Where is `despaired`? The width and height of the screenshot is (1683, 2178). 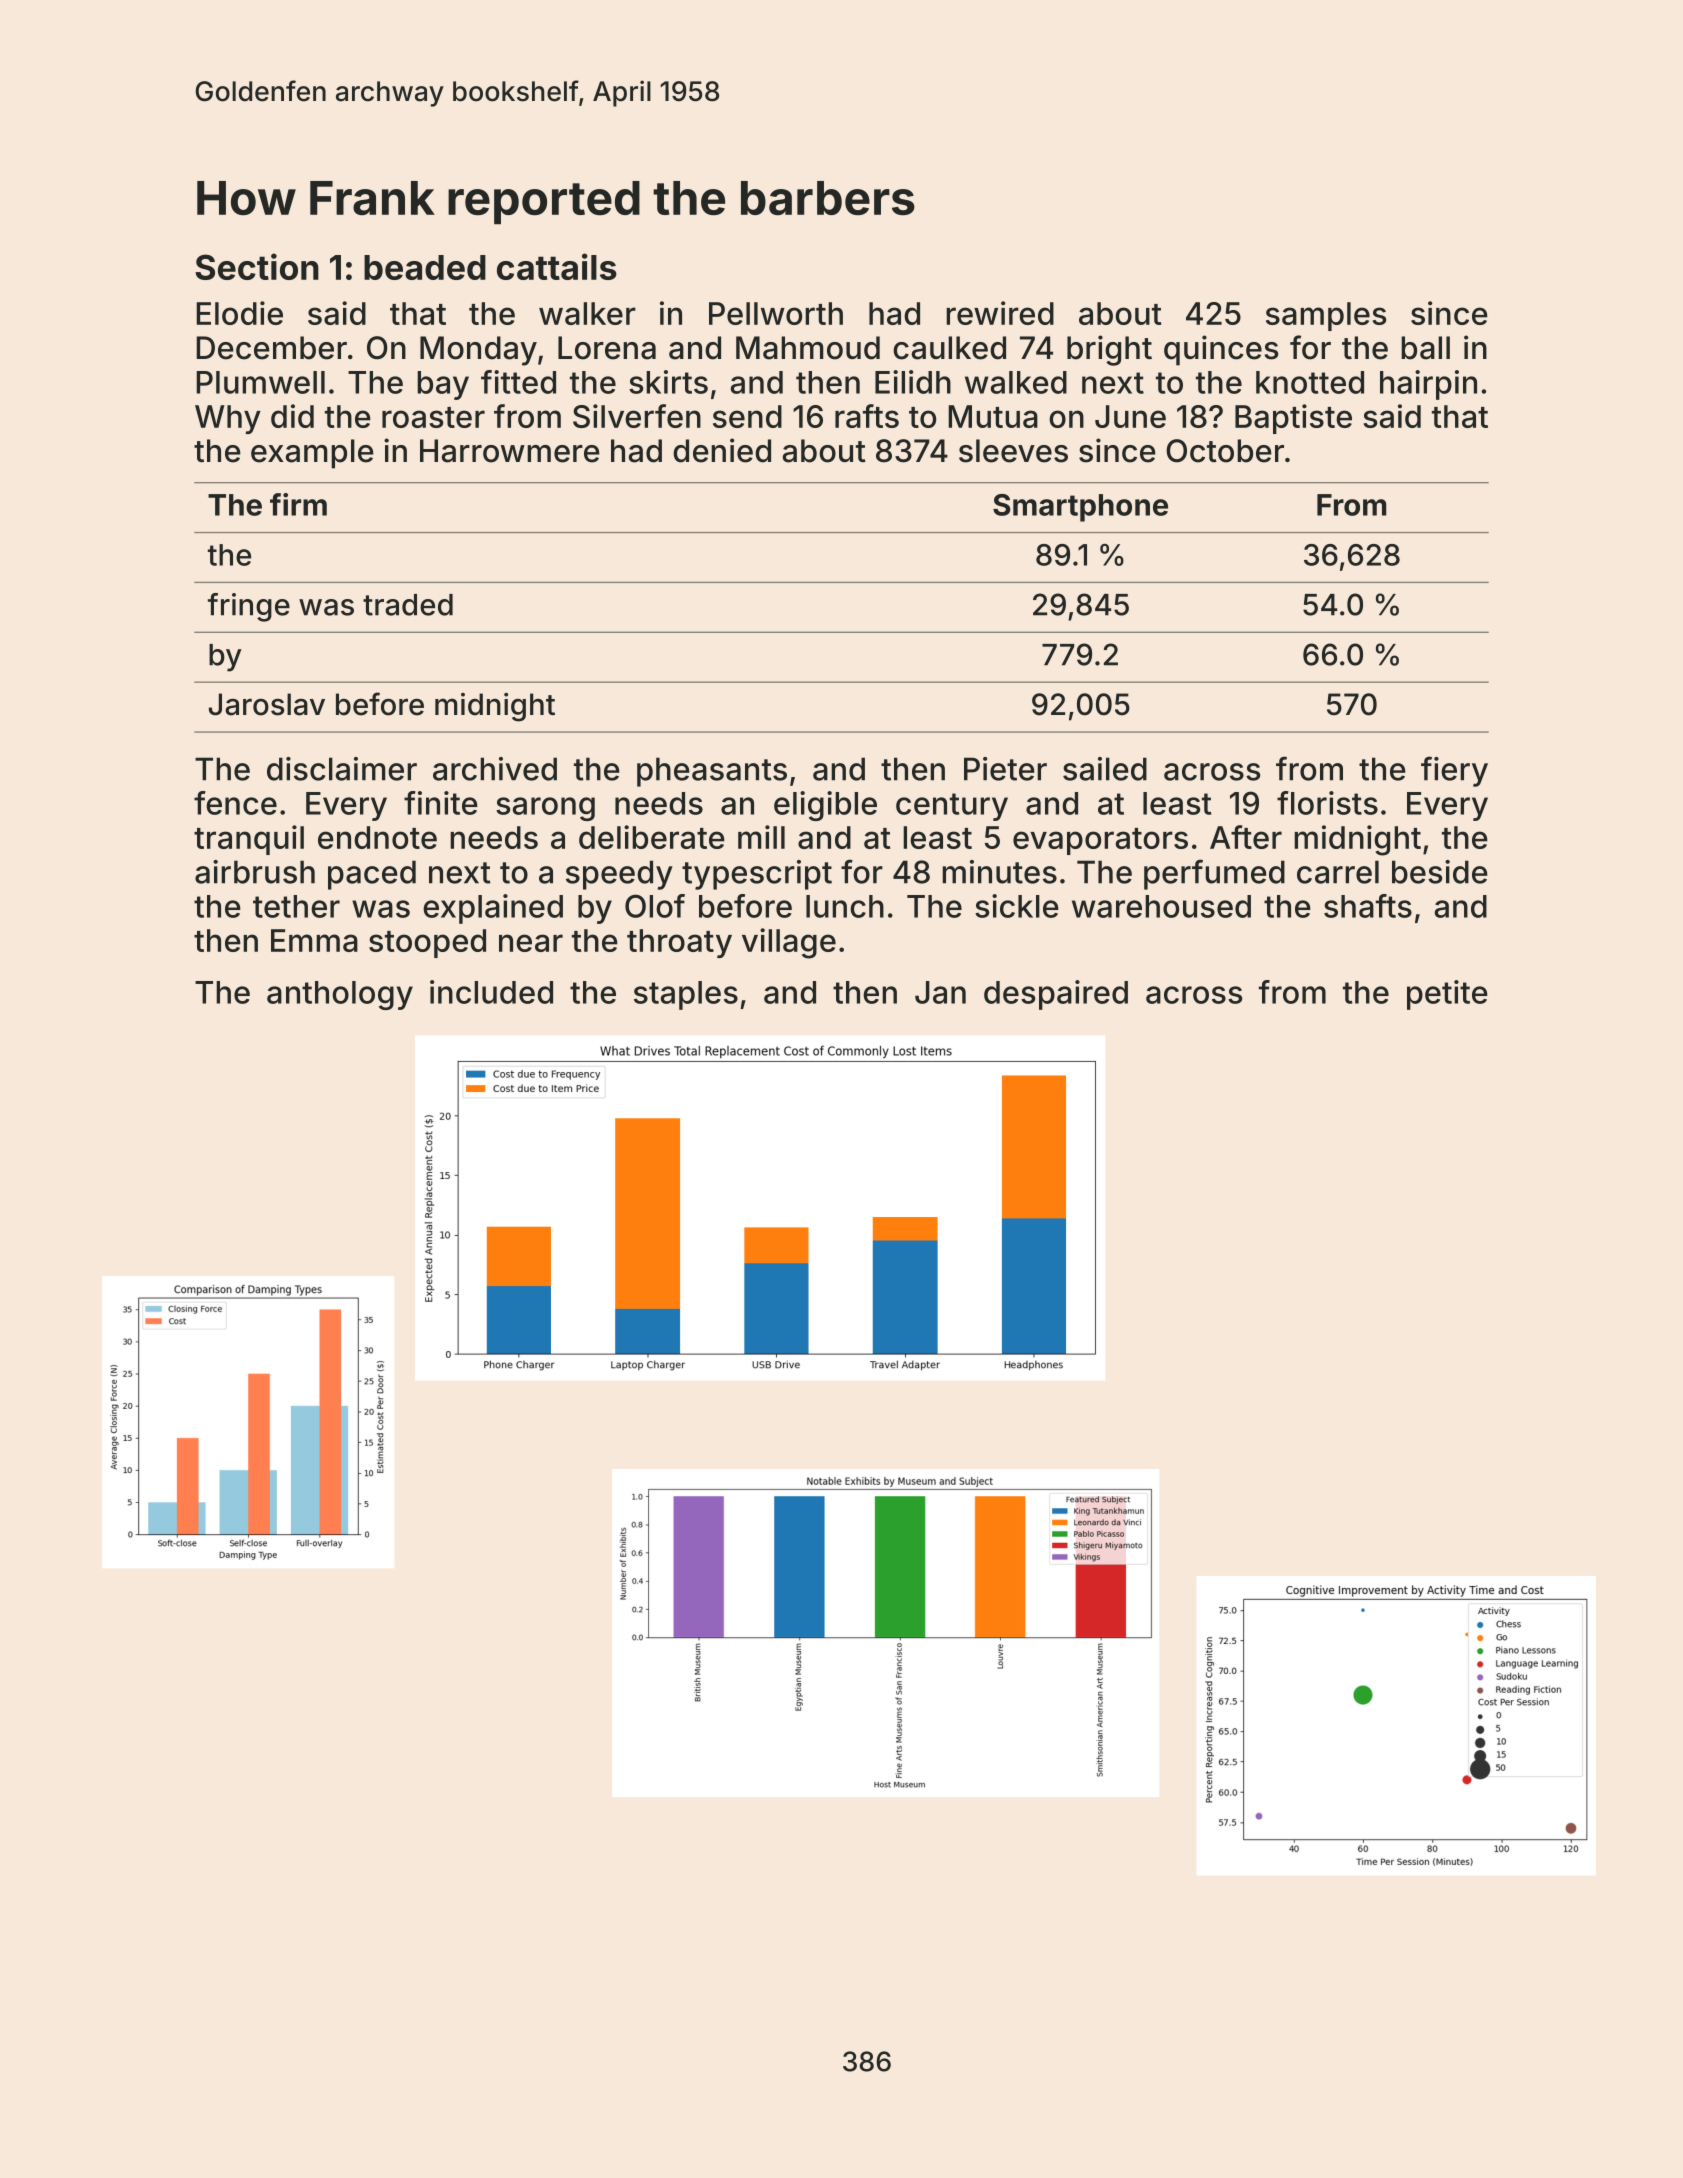
despaired is located at coordinates (1056, 995).
